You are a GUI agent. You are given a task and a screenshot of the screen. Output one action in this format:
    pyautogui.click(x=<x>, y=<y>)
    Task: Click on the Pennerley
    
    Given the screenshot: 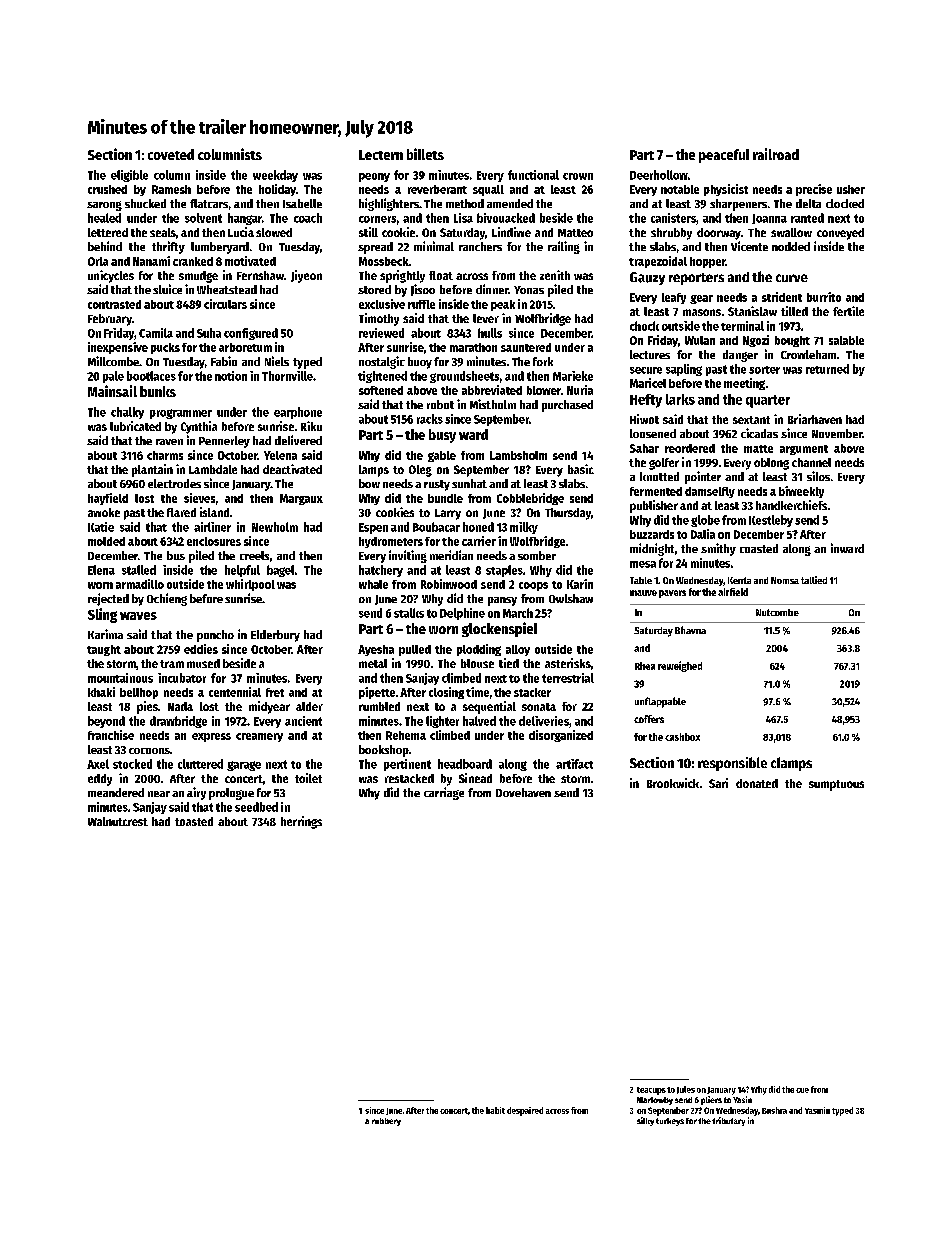 What is the action you would take?
    pyautogui.click(x=224, y=442)
